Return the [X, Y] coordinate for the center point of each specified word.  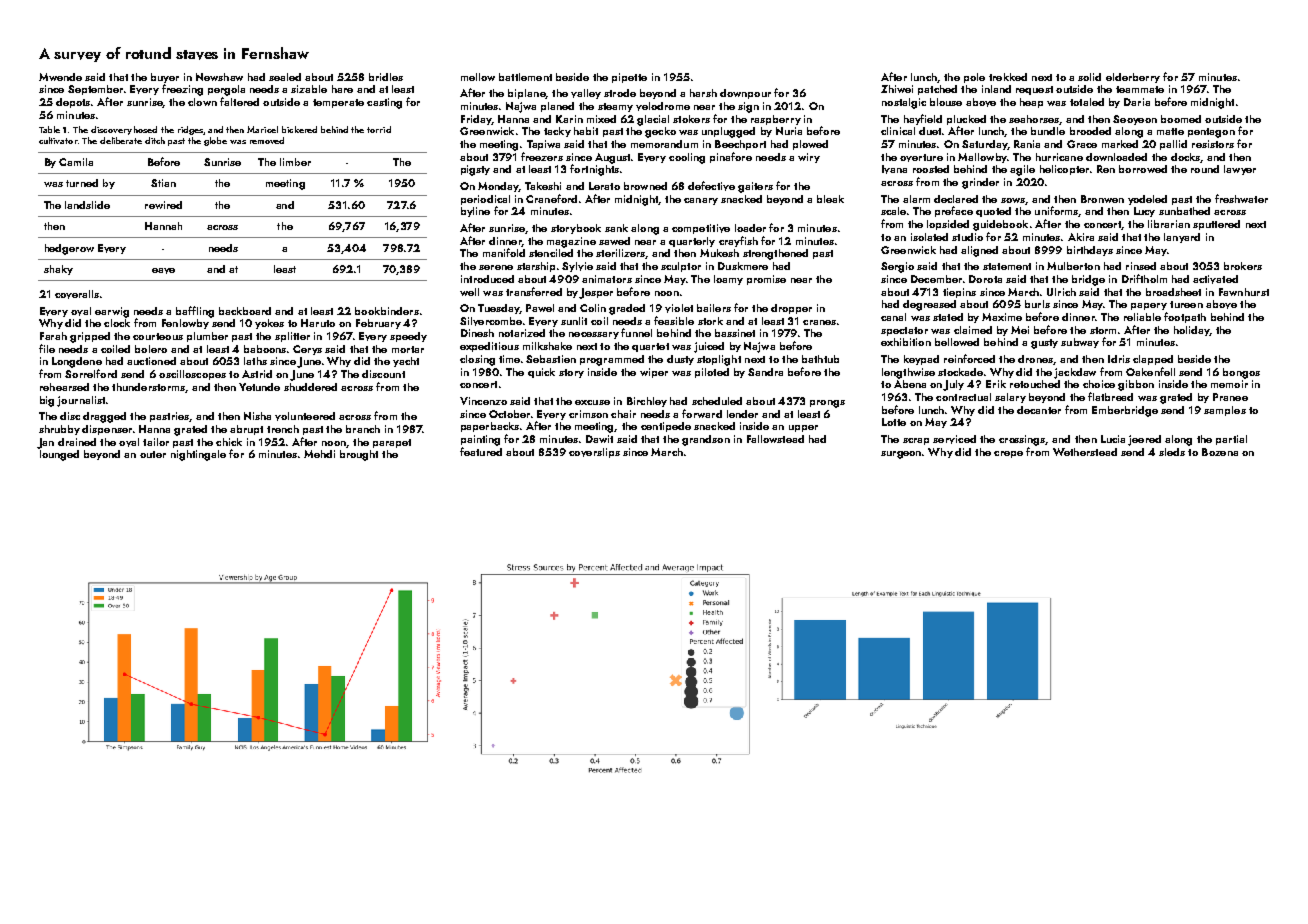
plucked [966, 120]
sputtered [1216, 225]
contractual [963, 397]
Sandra [765, 372]
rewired [163, 205]
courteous [158, 336]
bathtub [820, 359]
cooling [687, 158]
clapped [1153, 360]
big [47, 401]
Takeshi [543, 186]
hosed [145, 129]
